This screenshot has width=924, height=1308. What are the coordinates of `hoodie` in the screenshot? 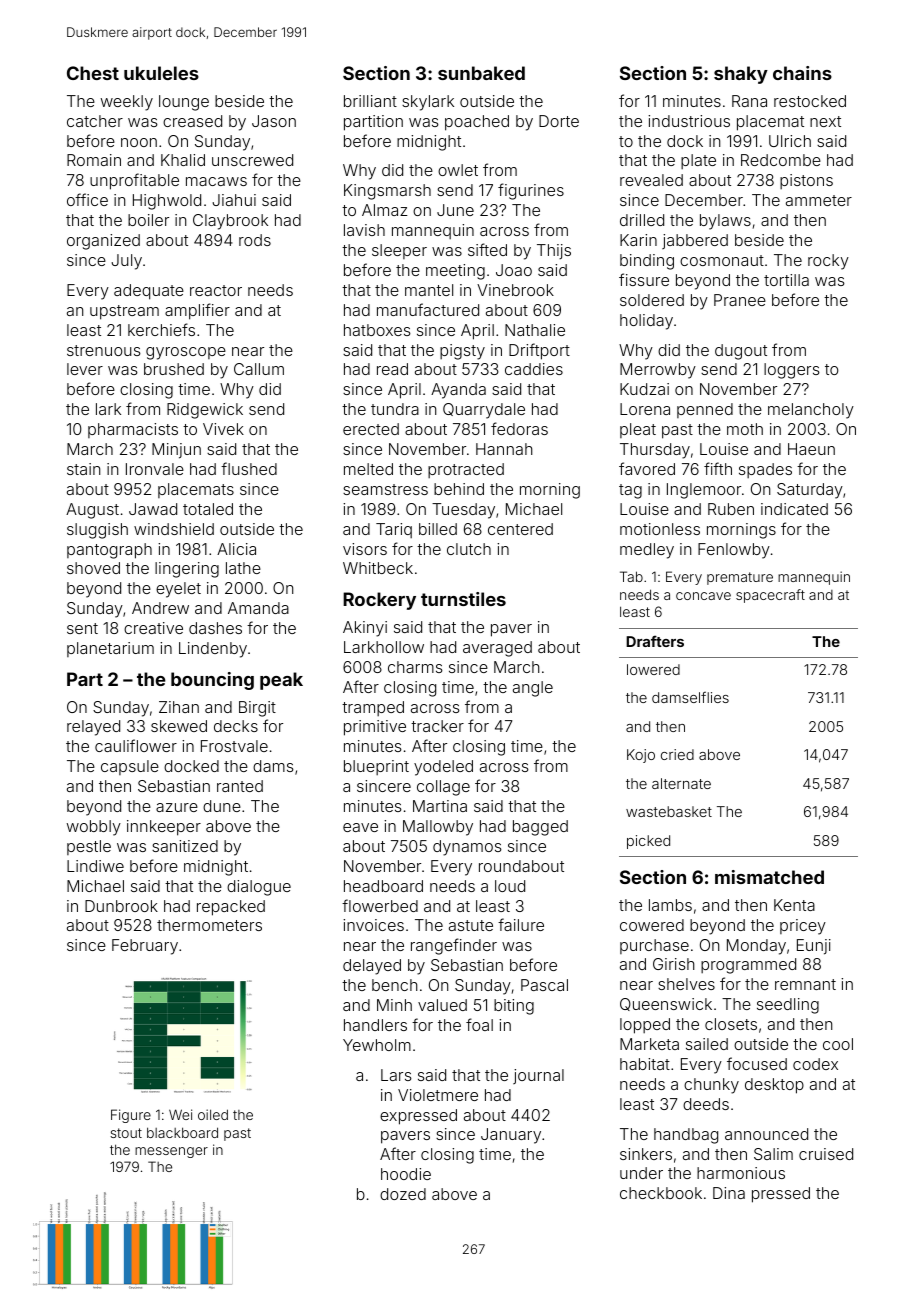 It's located at (406, 1174).
